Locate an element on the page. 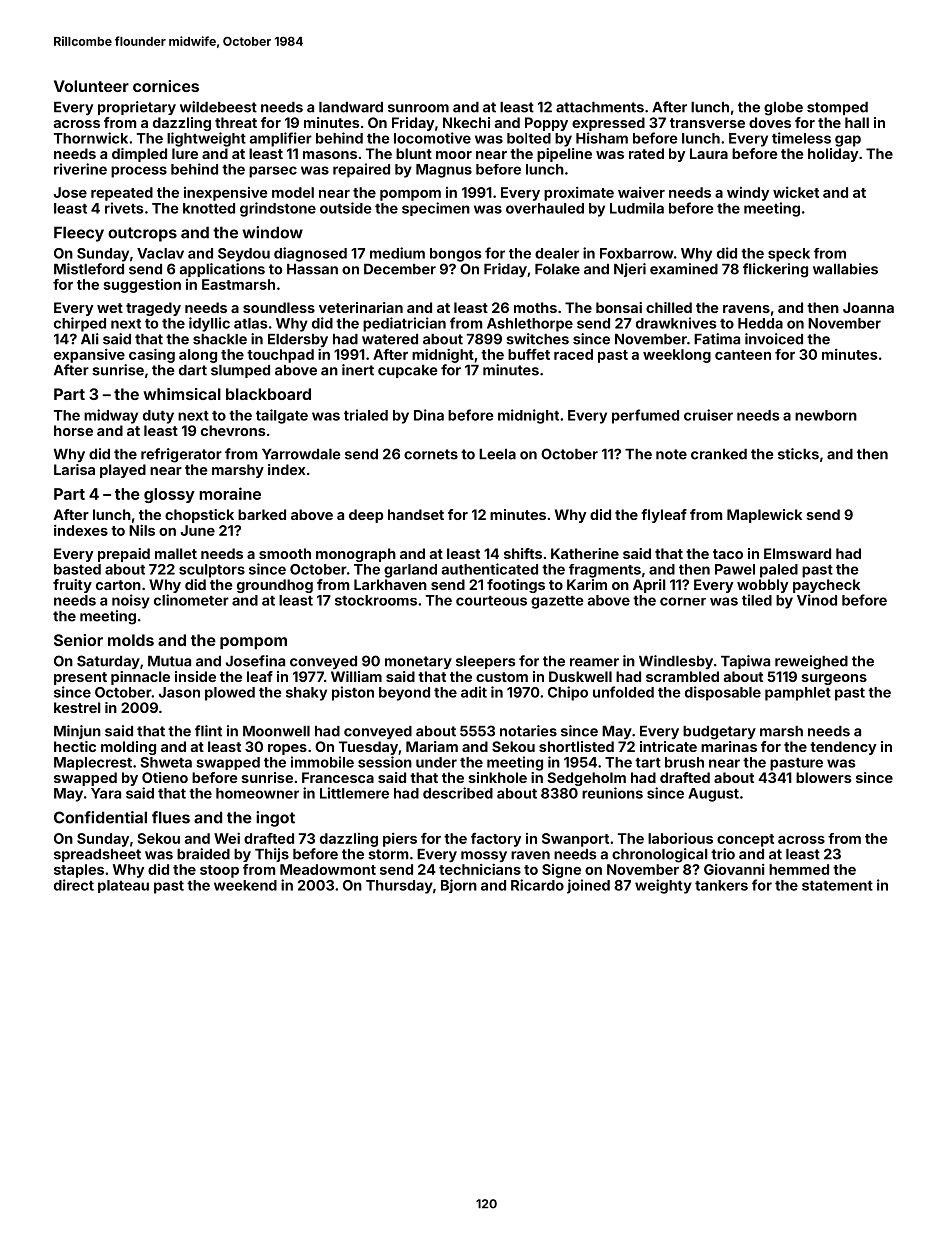 This image has height=1233, width=952. deep is located at coordinates (366, 516).
